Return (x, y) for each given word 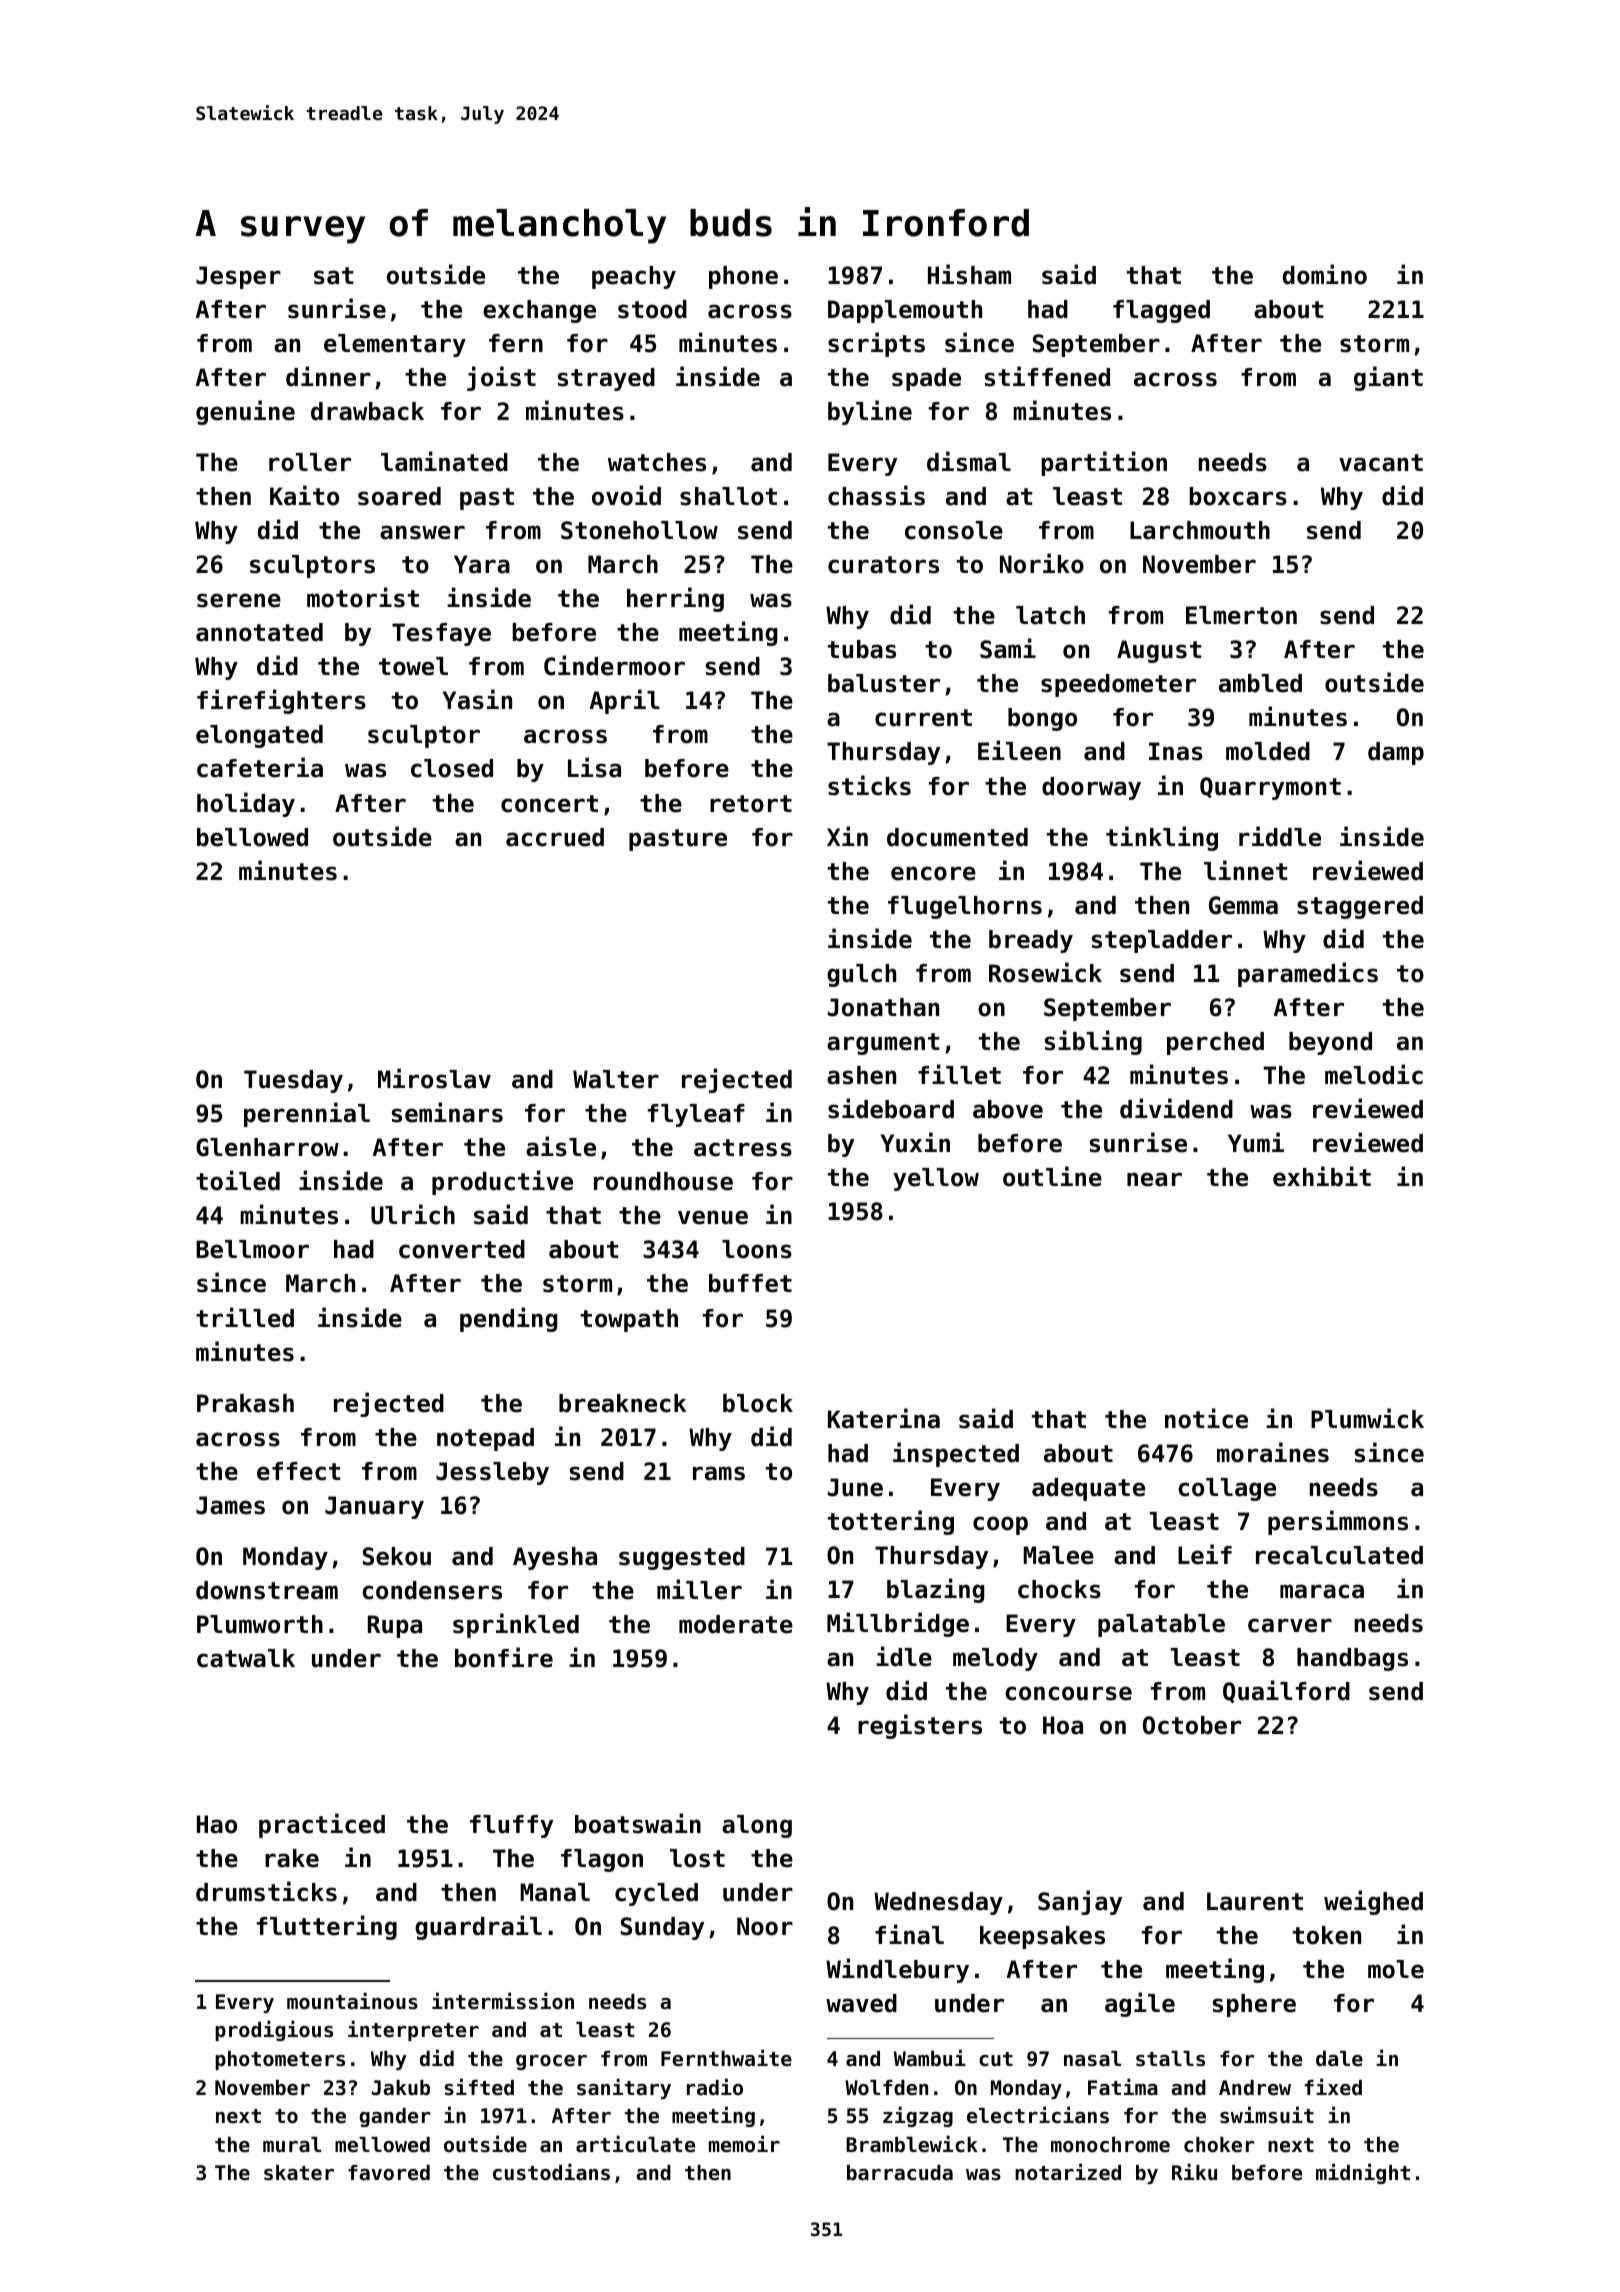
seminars (447, 1112)
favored (389, 2173)
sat (333, 276)
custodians (551, 2172)
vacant (1381, 463)
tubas (862, 649)
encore (933, 873)
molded (1268, 751)
